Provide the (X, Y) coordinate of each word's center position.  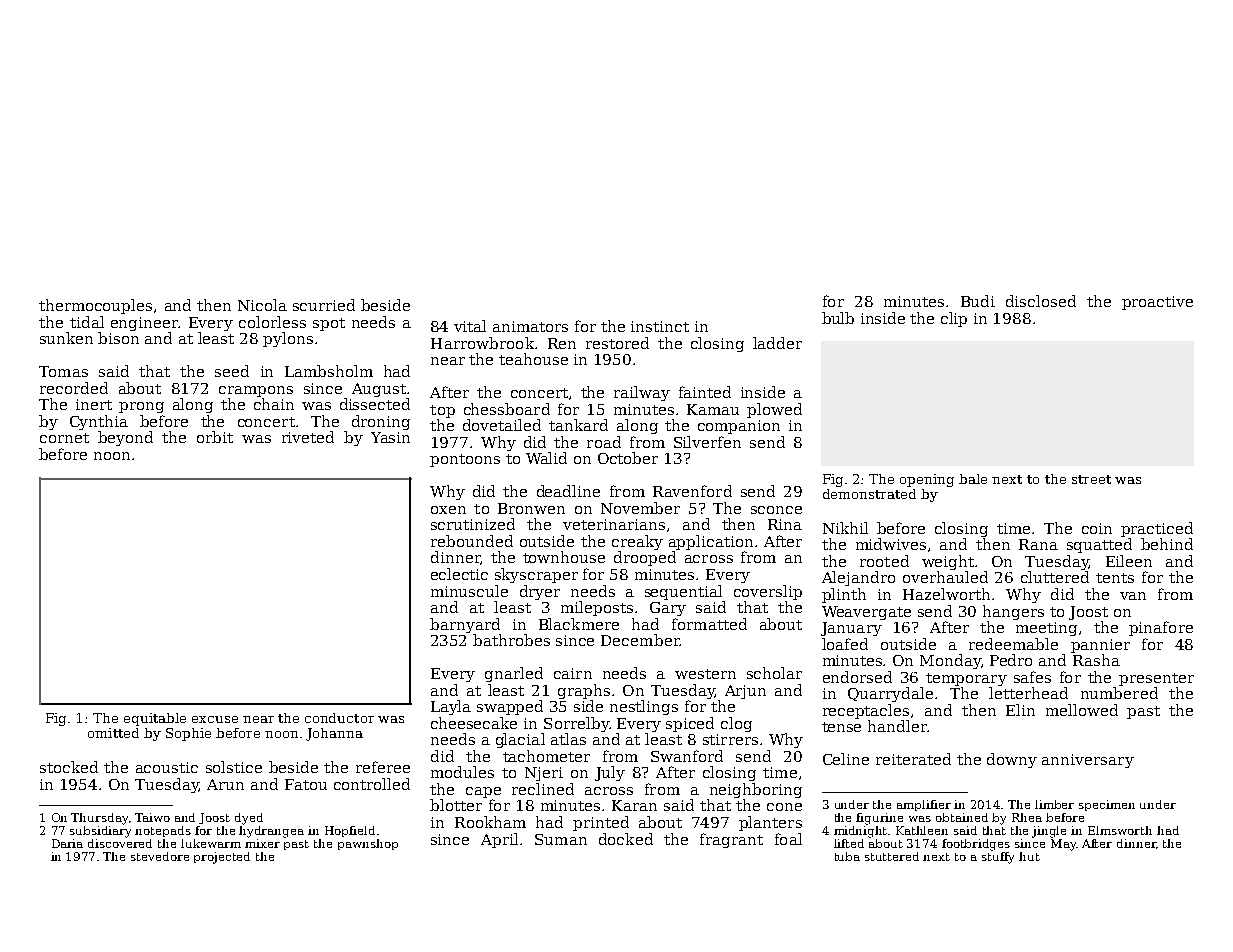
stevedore (160, 856)
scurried (324, 305)
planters (770, 823)
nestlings (644, 707)
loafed (845, 644)
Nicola (262, 305)
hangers (1013, 612)
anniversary (1088, 761)
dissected (375, 404)
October (628, 458)
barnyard (465, 625)
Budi (978, 301)
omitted (113, 733)
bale (973, 479)
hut (1029, 856)
